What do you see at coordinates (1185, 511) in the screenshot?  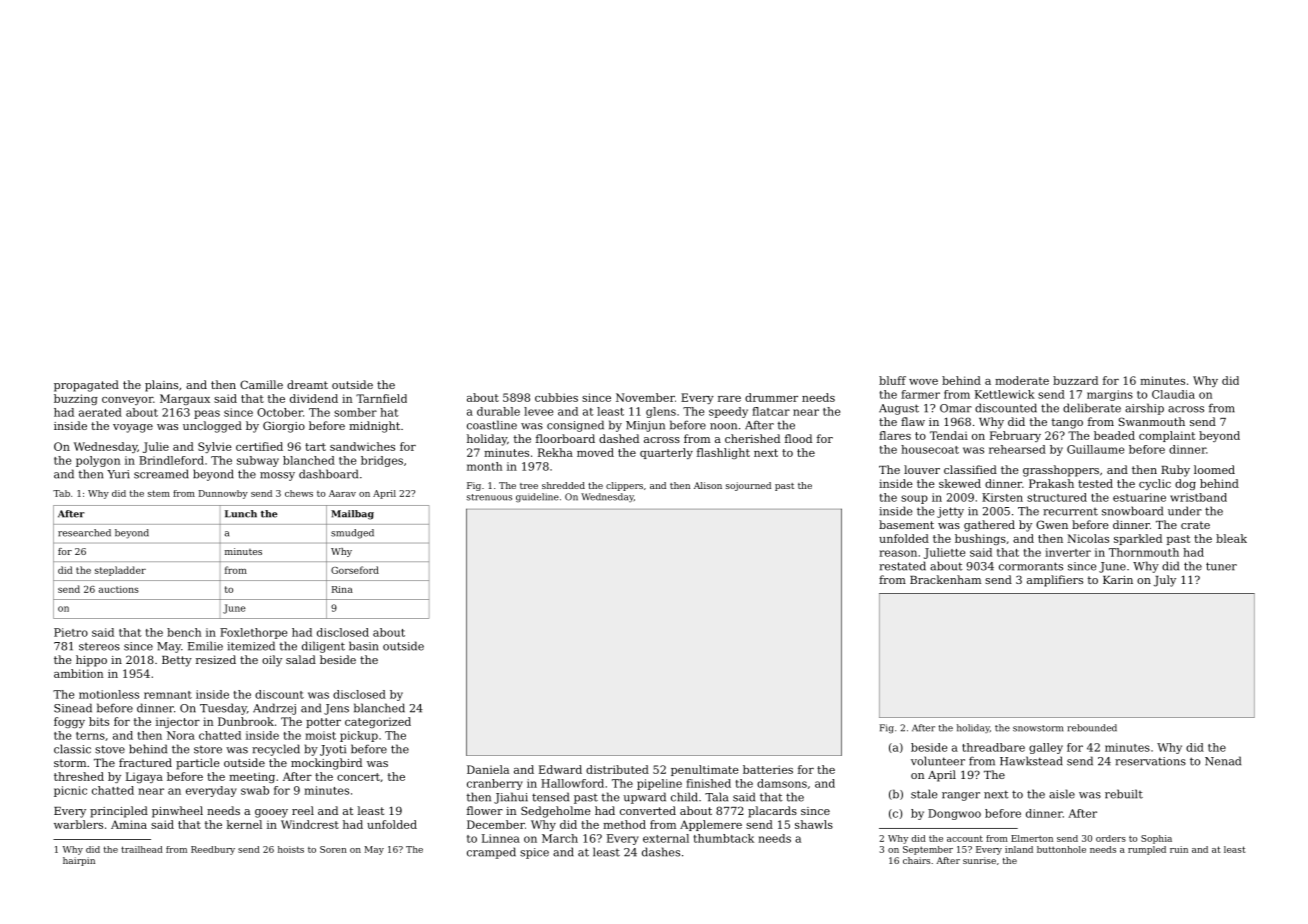 I see `under` at bounding box center [1185, 511].
